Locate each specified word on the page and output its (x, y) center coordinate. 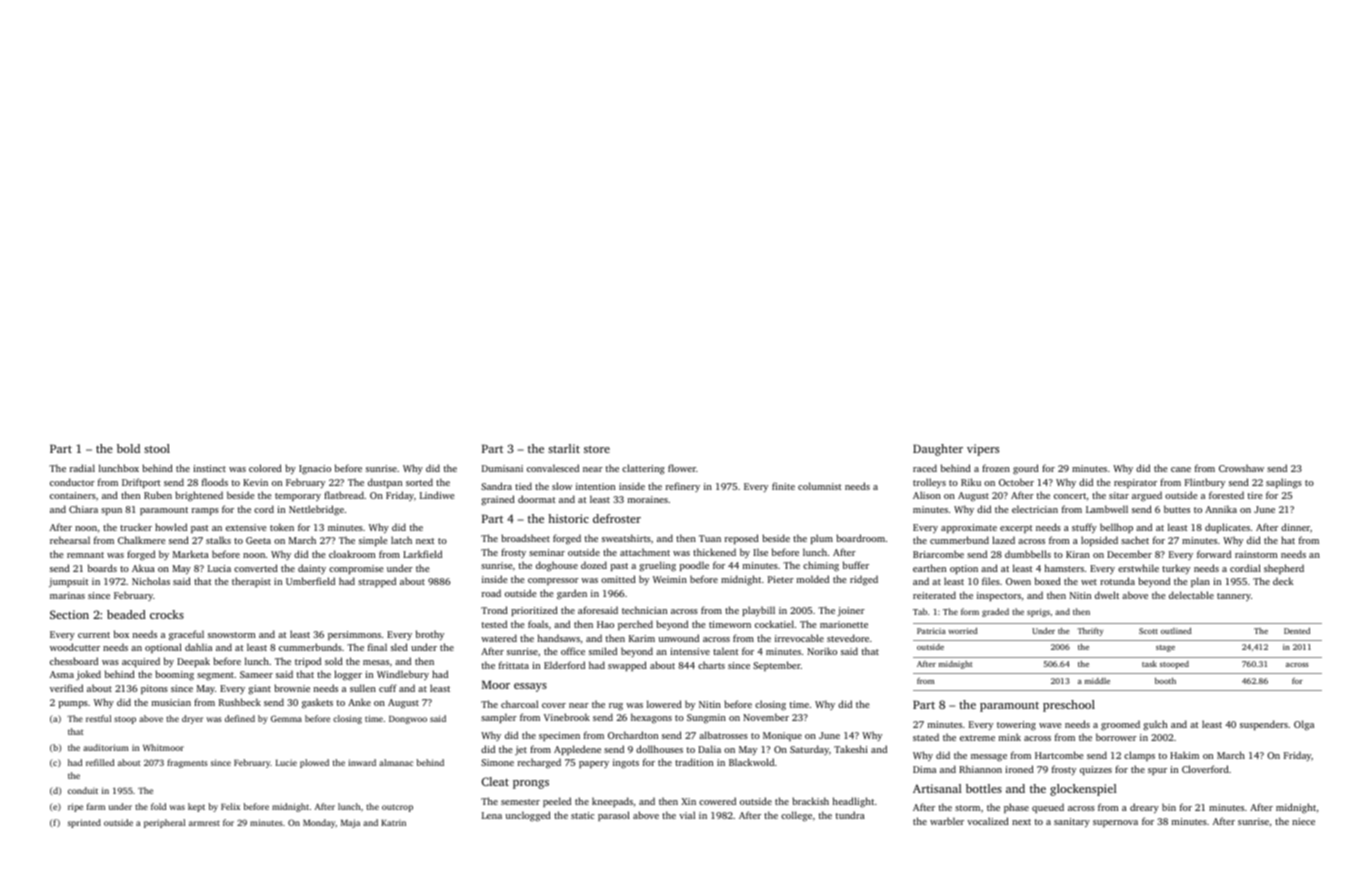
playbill (758, 611)
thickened (714, 552)
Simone (497, 762)
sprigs (1038, 613)
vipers (983, 450)
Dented (1297, 631)
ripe (75, 807)
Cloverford (1205, 769)
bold (128, 448)
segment (215, 676)
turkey (1176, 569)
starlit (564, 448)
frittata (514, 665)
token (282, 527)
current (94, 635)
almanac (396, 762)
